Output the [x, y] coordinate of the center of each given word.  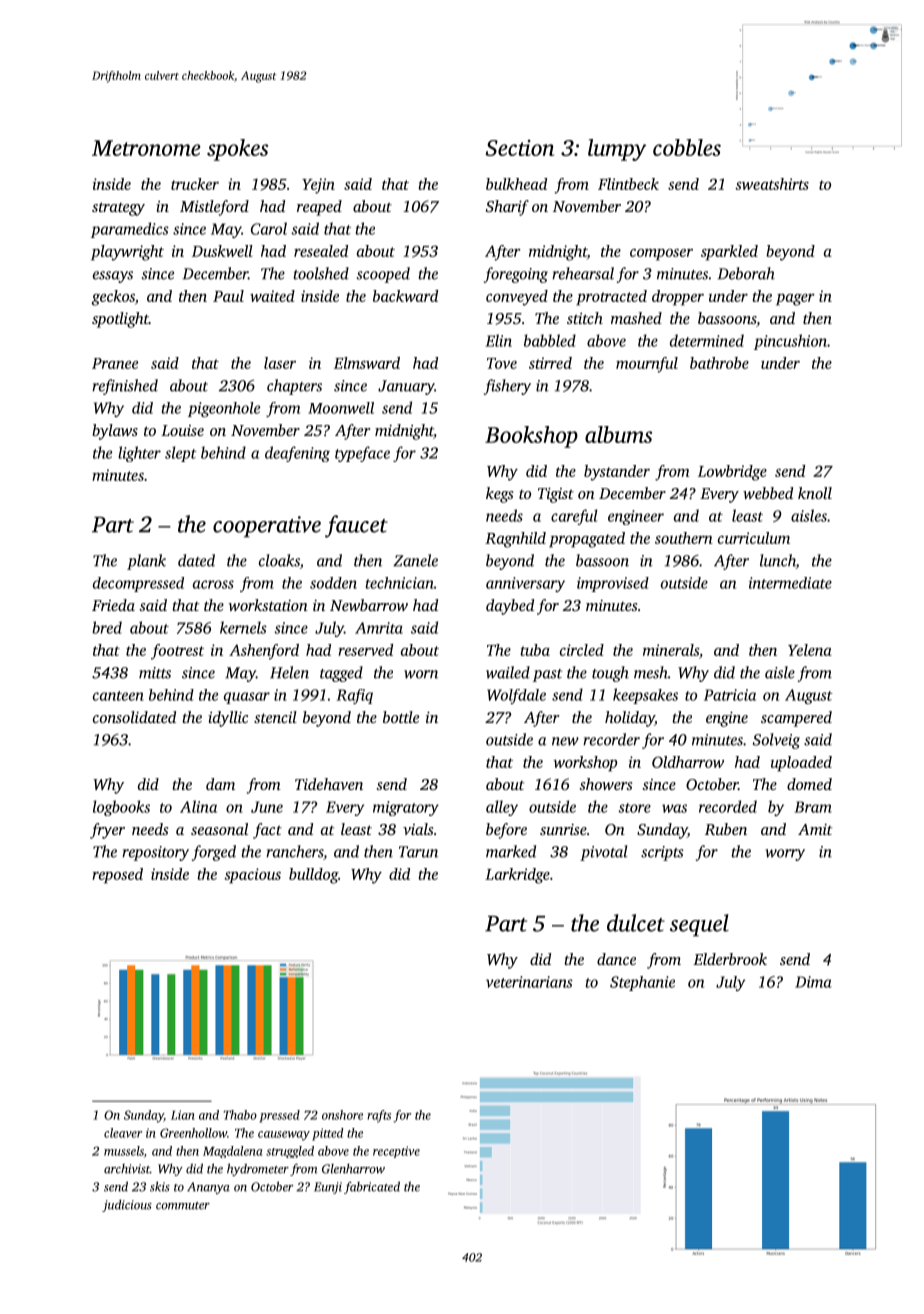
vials [418, 829]
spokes [237, 150]
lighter [139, 454]
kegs [499, 495]
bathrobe [719, 363]
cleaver [123, 1133]
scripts [662, 853]
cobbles [687, 147]
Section [519, 148]
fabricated [372, 1187]
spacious [252, 876]
